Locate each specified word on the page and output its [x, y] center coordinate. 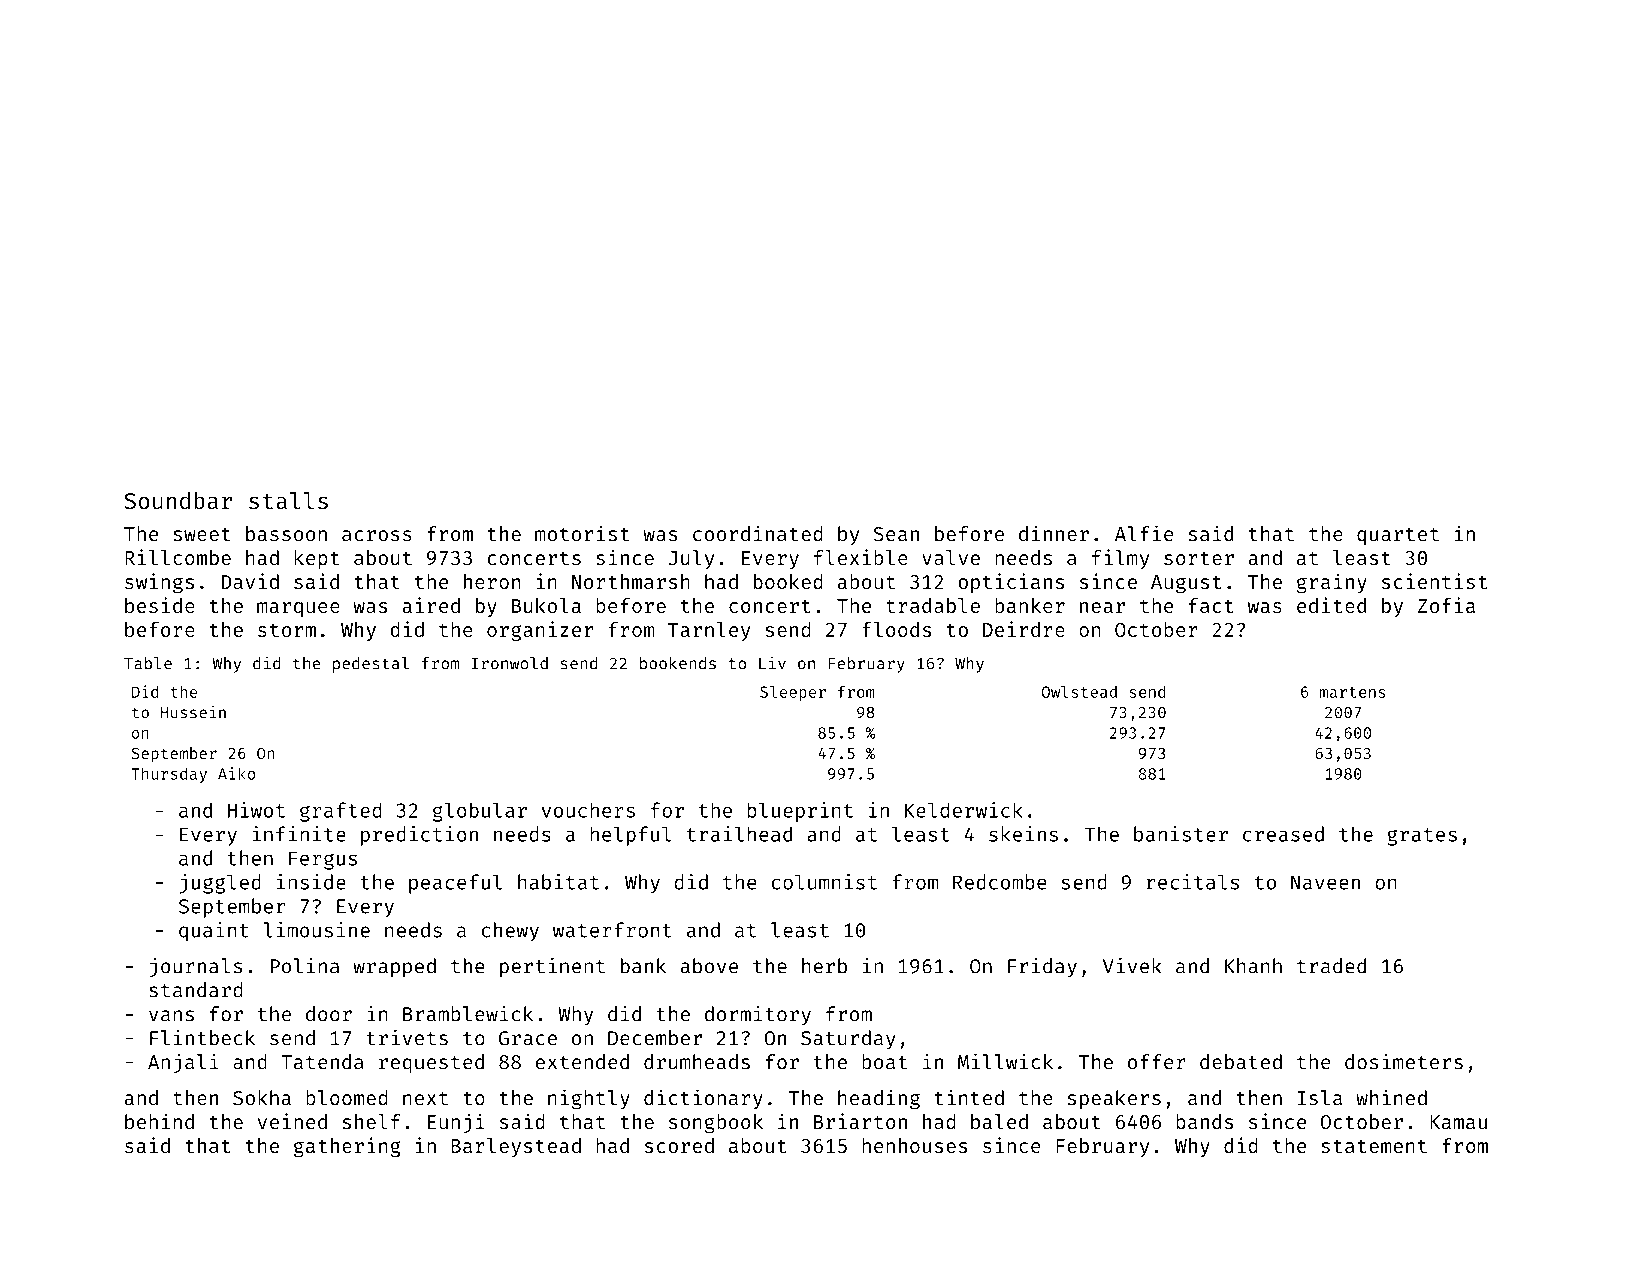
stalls [288, 501]
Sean [896, 534]
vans [171, 1016]
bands [1205, 1121]
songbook [716, 1124]
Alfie [1144, 533]
